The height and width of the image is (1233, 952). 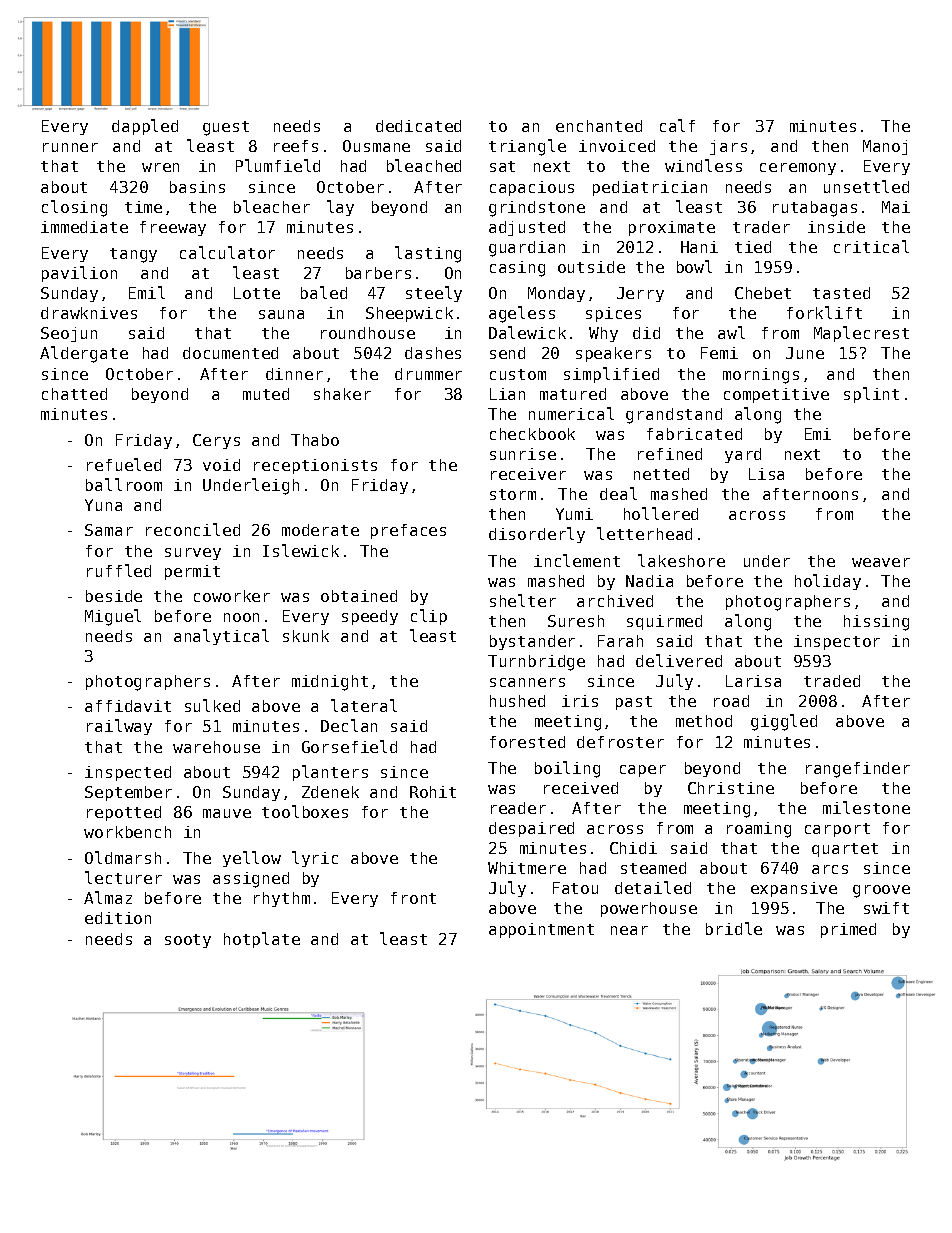 I want to click on roundhouse, so click(x=368, y=333).
